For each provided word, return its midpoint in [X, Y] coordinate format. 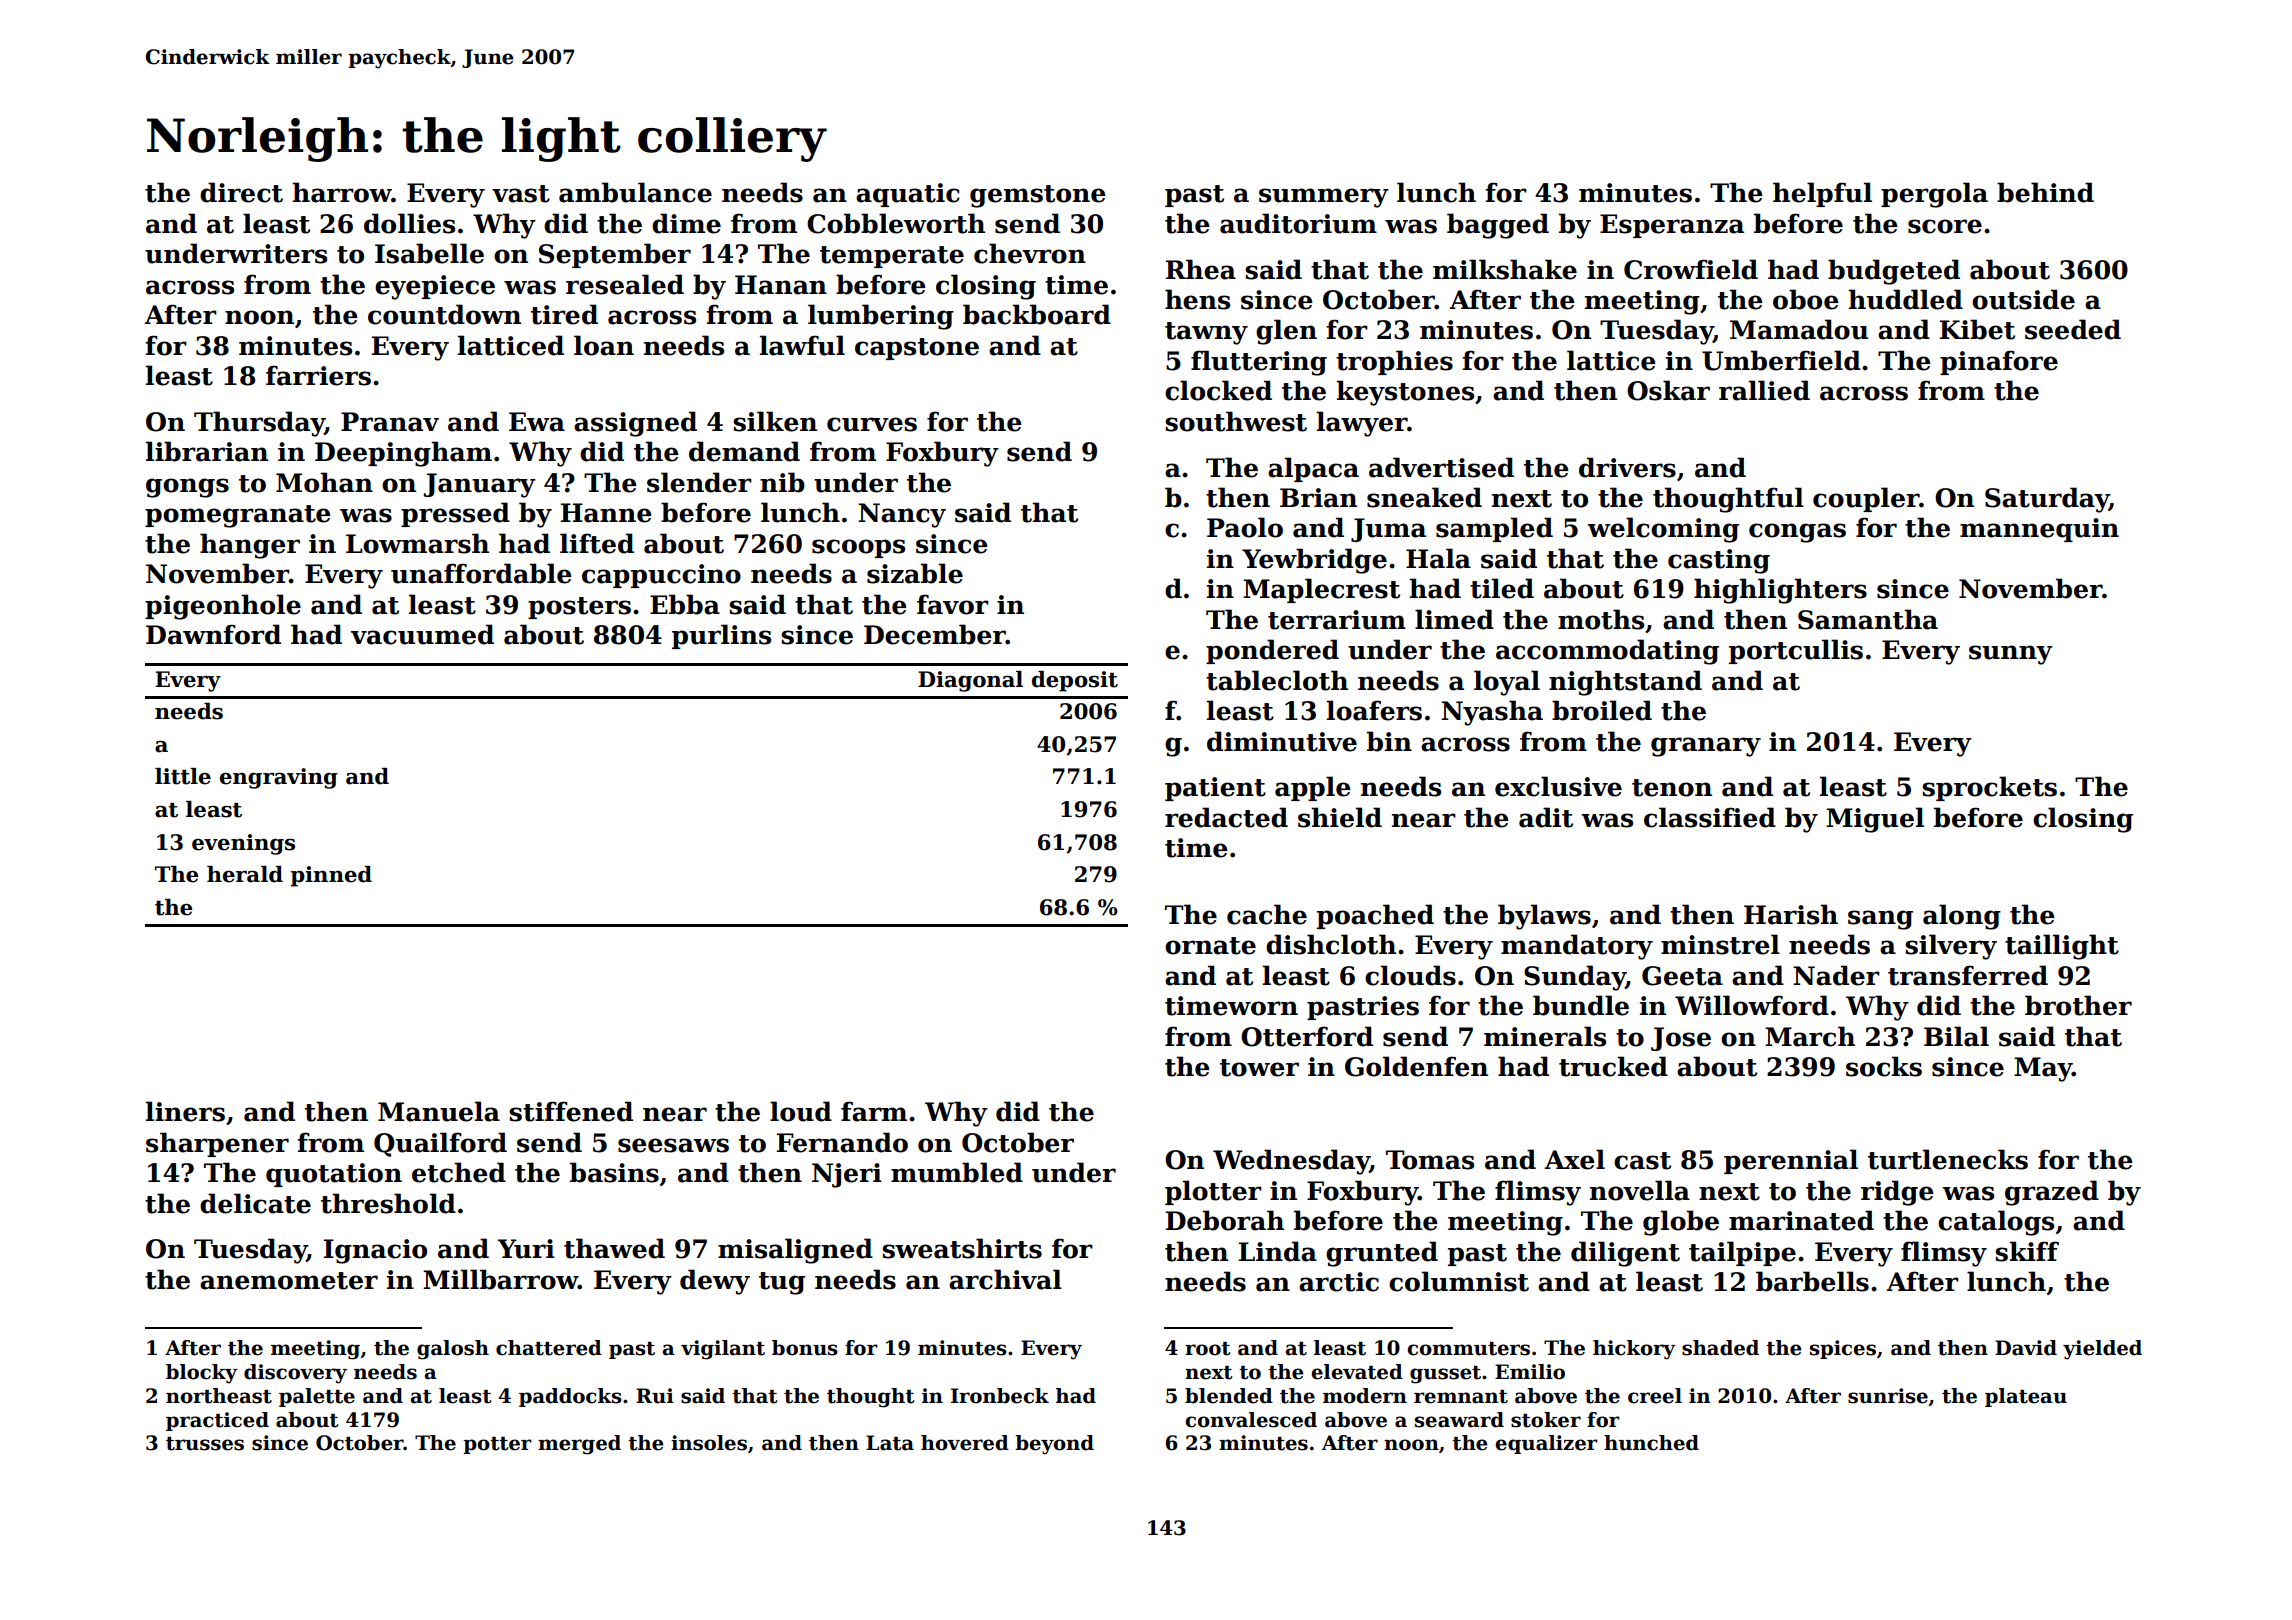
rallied [1764, 390]
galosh [453, 1350]
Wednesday [1291, 1162]
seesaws [673, 1145]
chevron [1030, 253]
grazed [2052, 1193]
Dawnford [213, 634]
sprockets [1989, 788]
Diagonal [970, 681]
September [615, 255]
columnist [1459, 1281]
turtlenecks [1948, 1159]
